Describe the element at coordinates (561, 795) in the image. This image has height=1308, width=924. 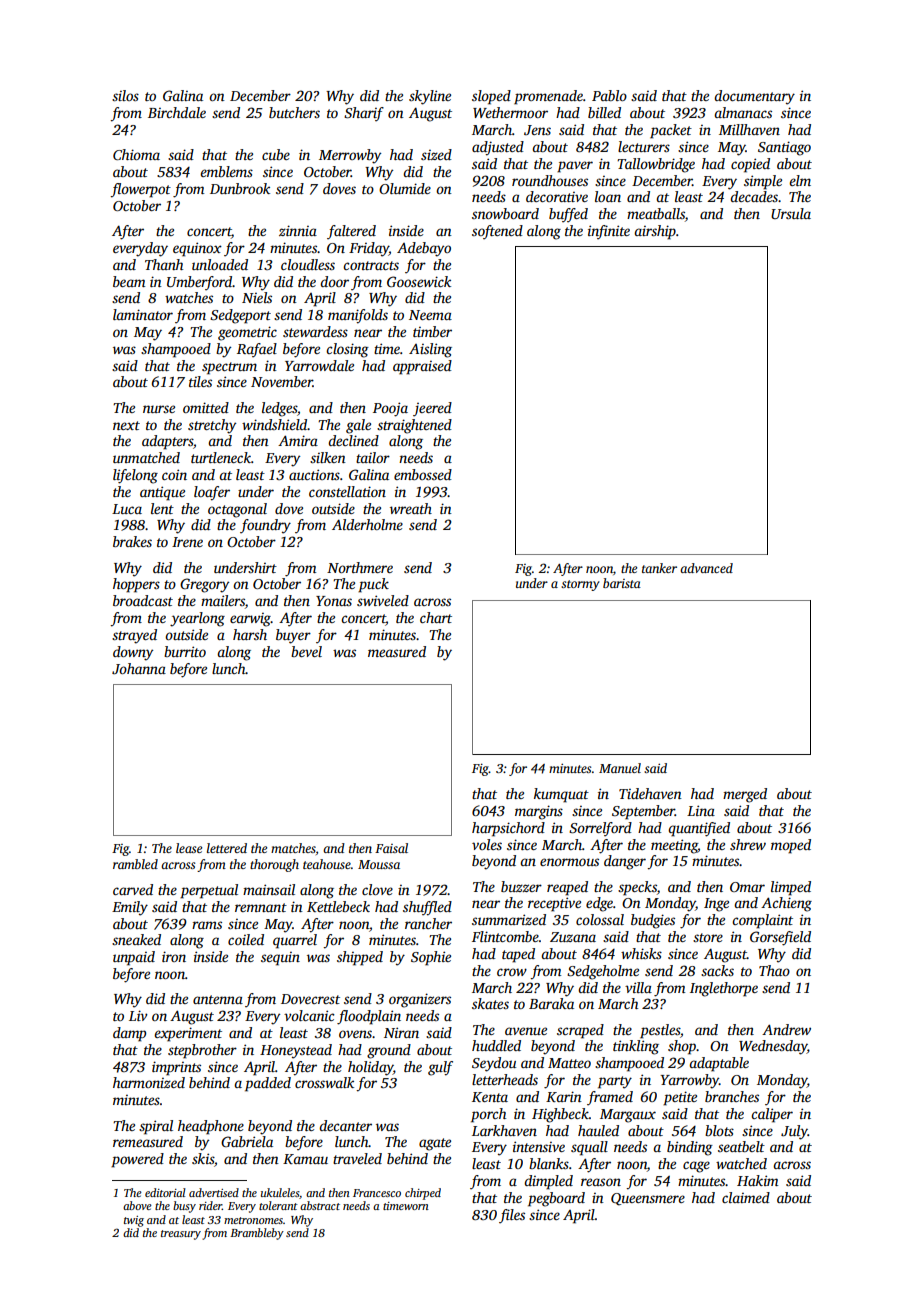
I see `kumquat` at that location.
